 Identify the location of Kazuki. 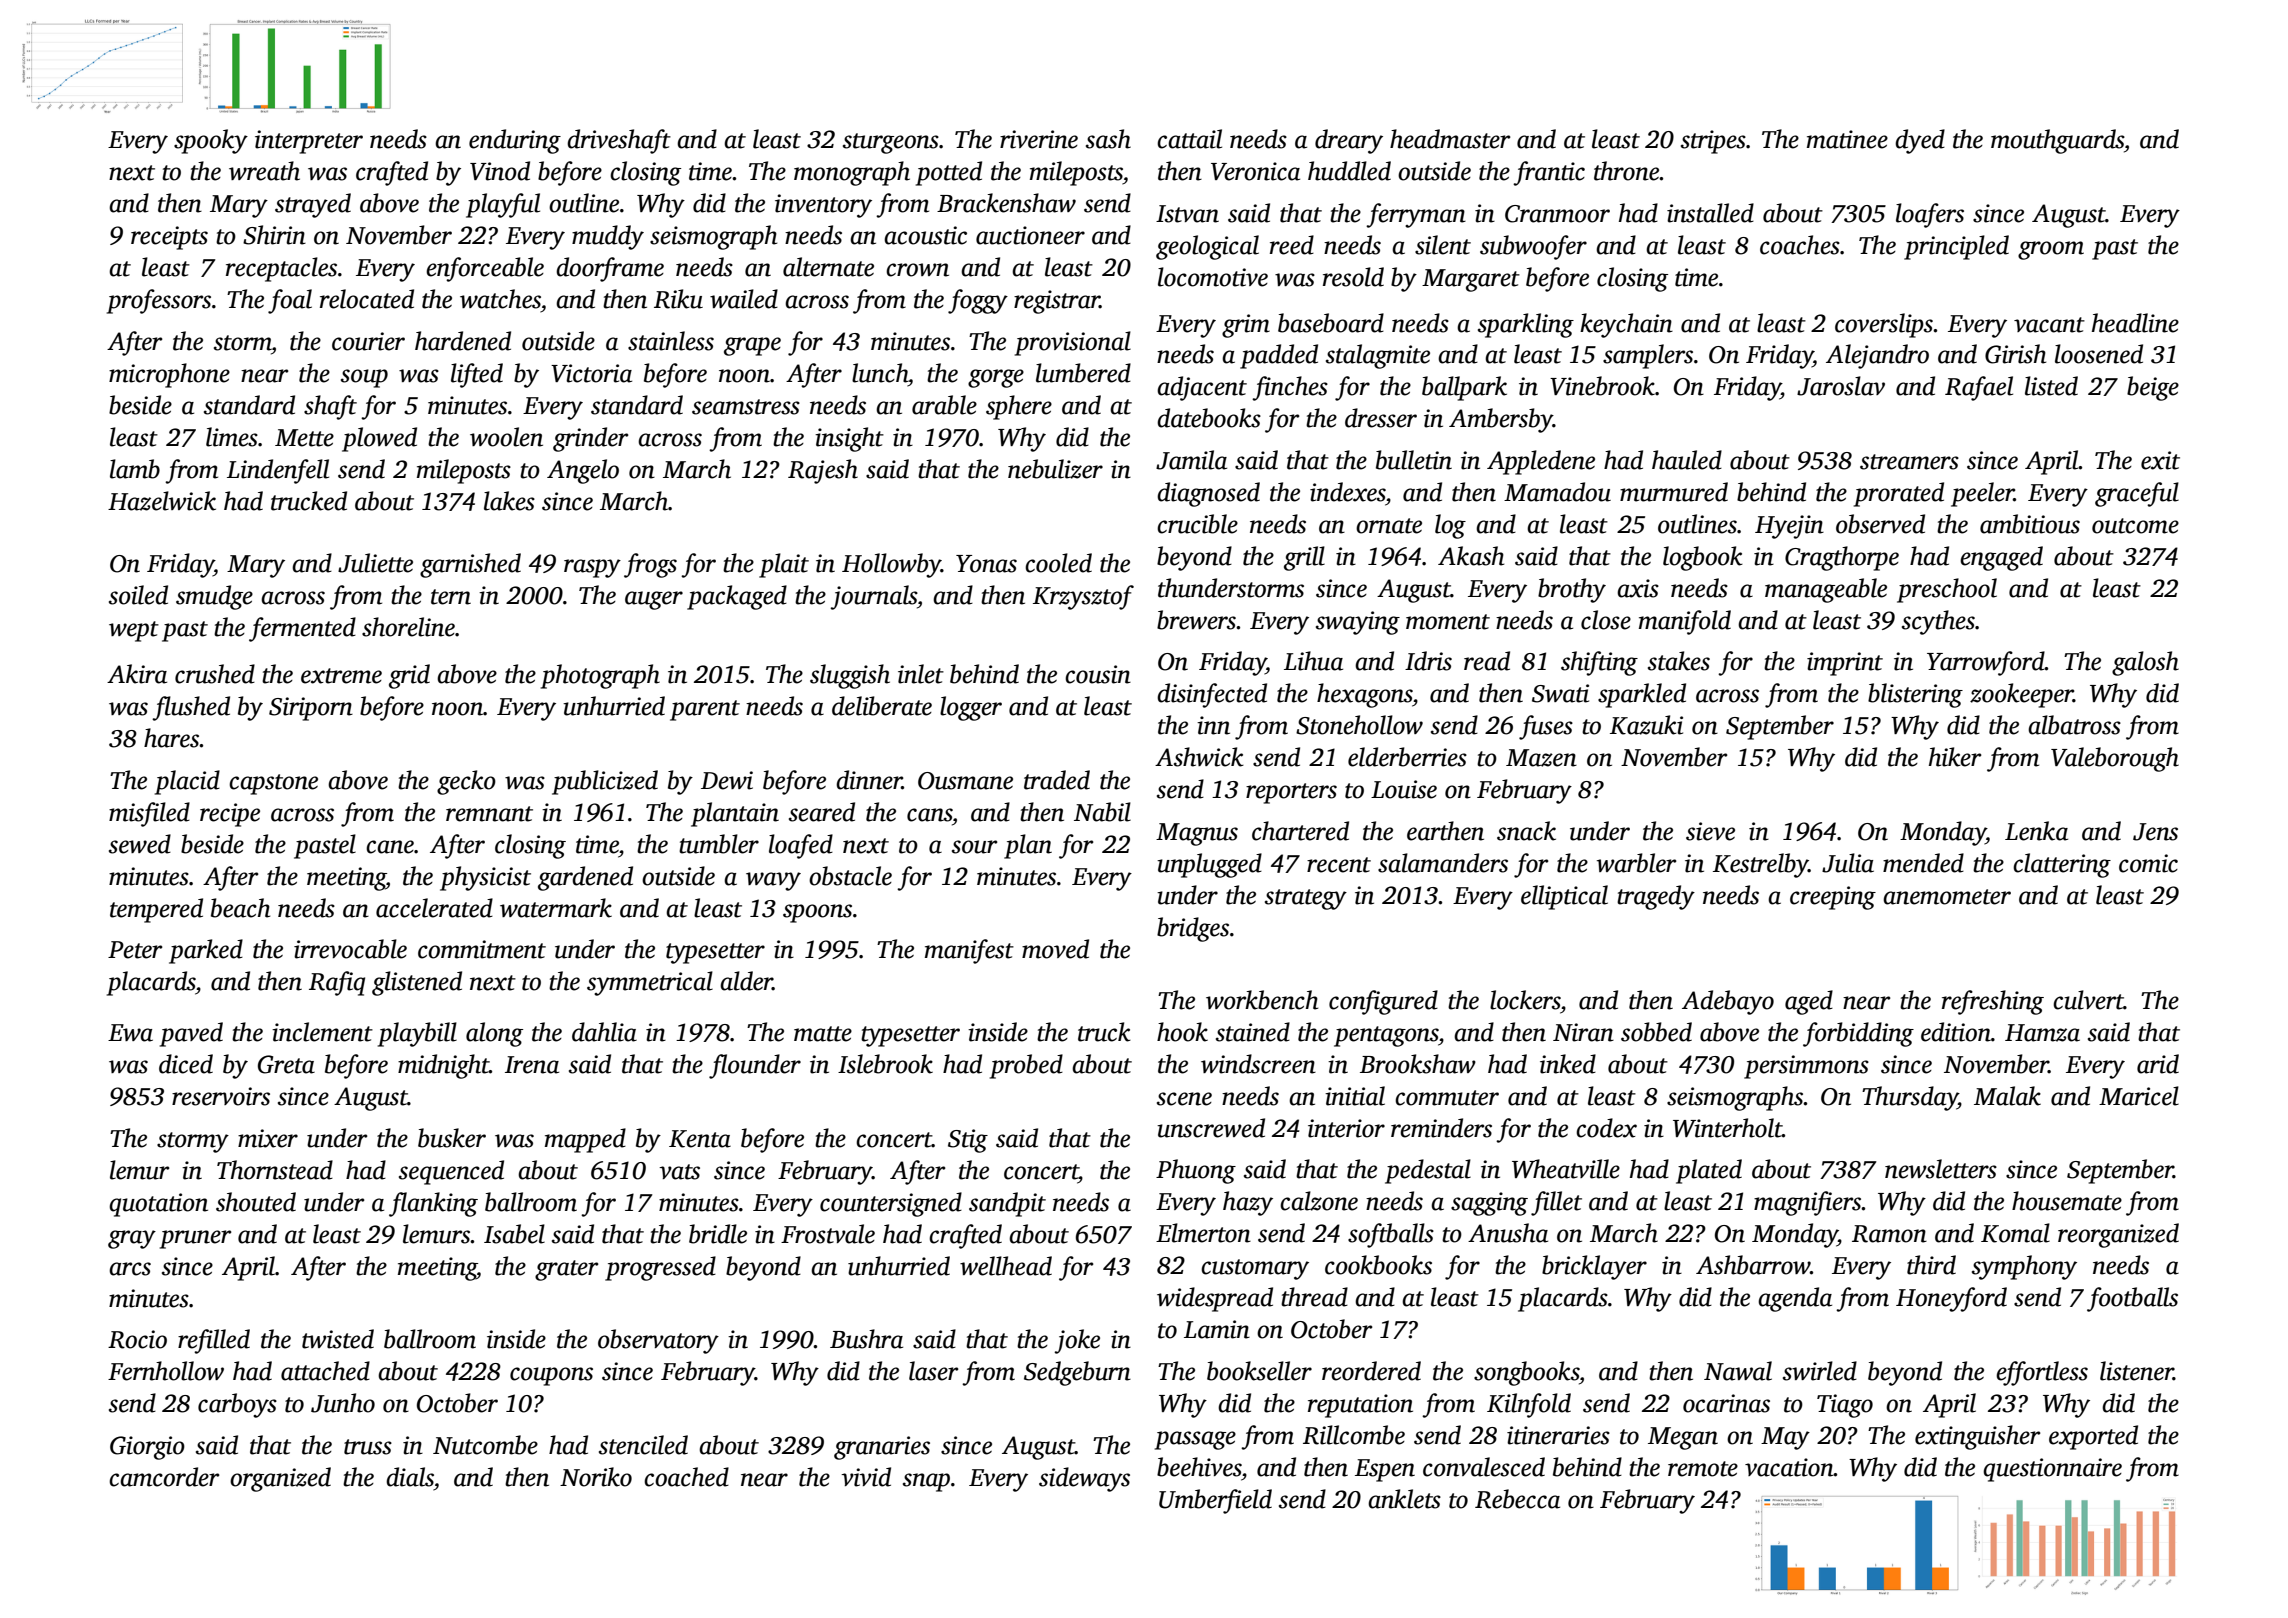
(1646, 725).
